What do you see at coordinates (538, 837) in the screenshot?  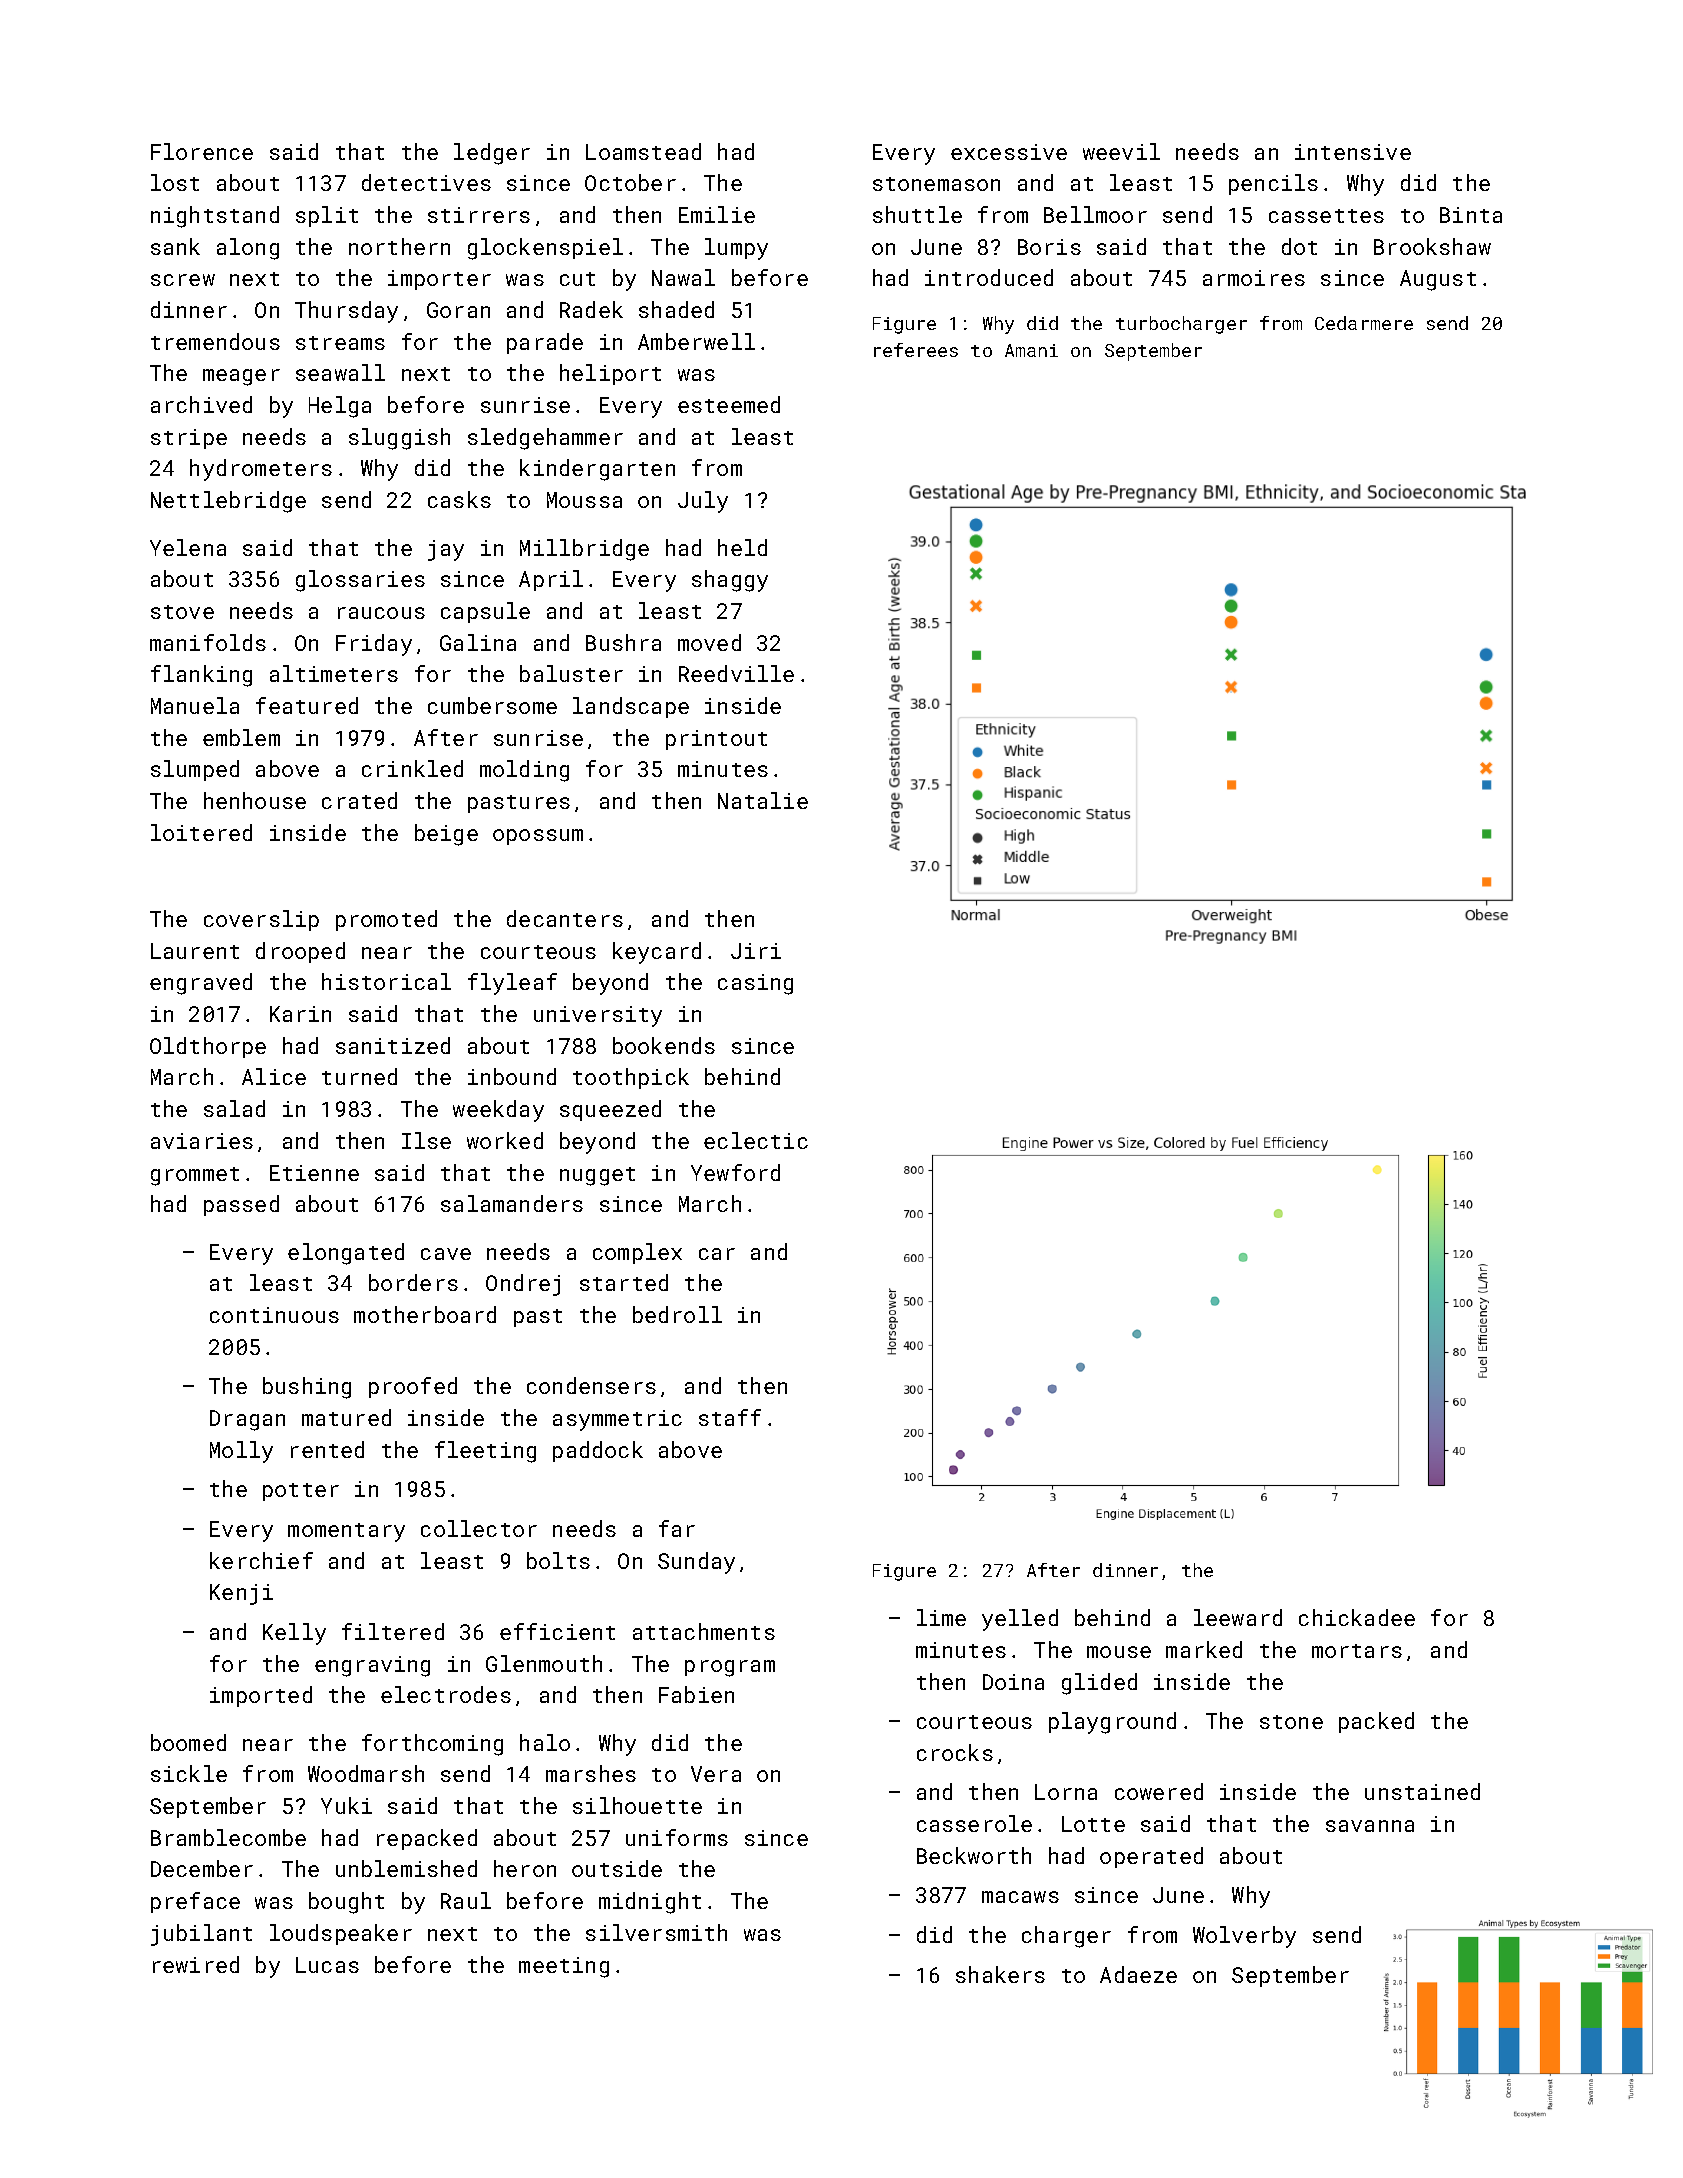 I see `opossum` at bounding box center [538, 837].
